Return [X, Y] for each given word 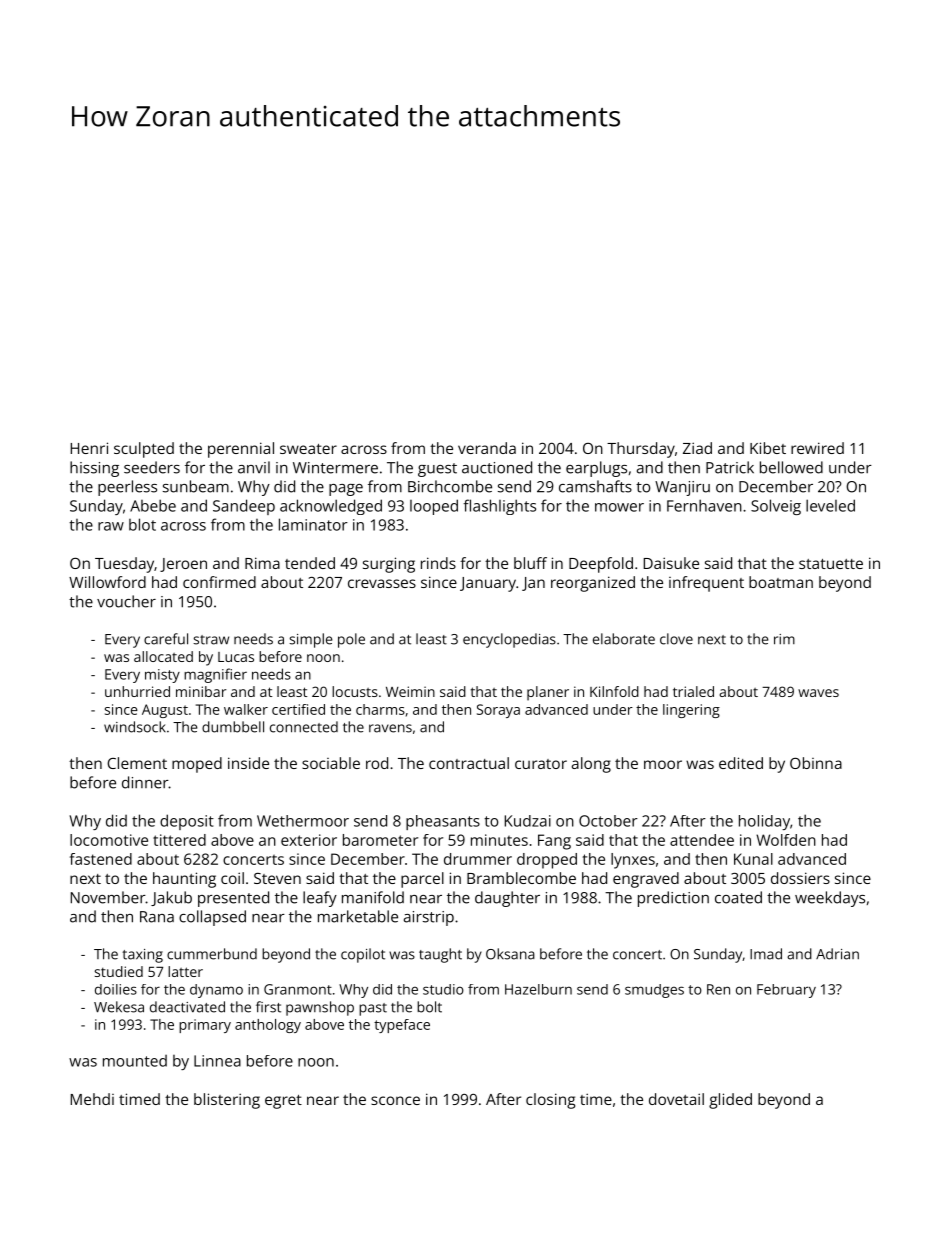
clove [676, 639]
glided [730, 1101]
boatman [781, 582]
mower [619, 507]
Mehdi [92, 1099]
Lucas [236, 657]
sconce [395, 1100]
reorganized [593, 584]
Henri [89, 448]
